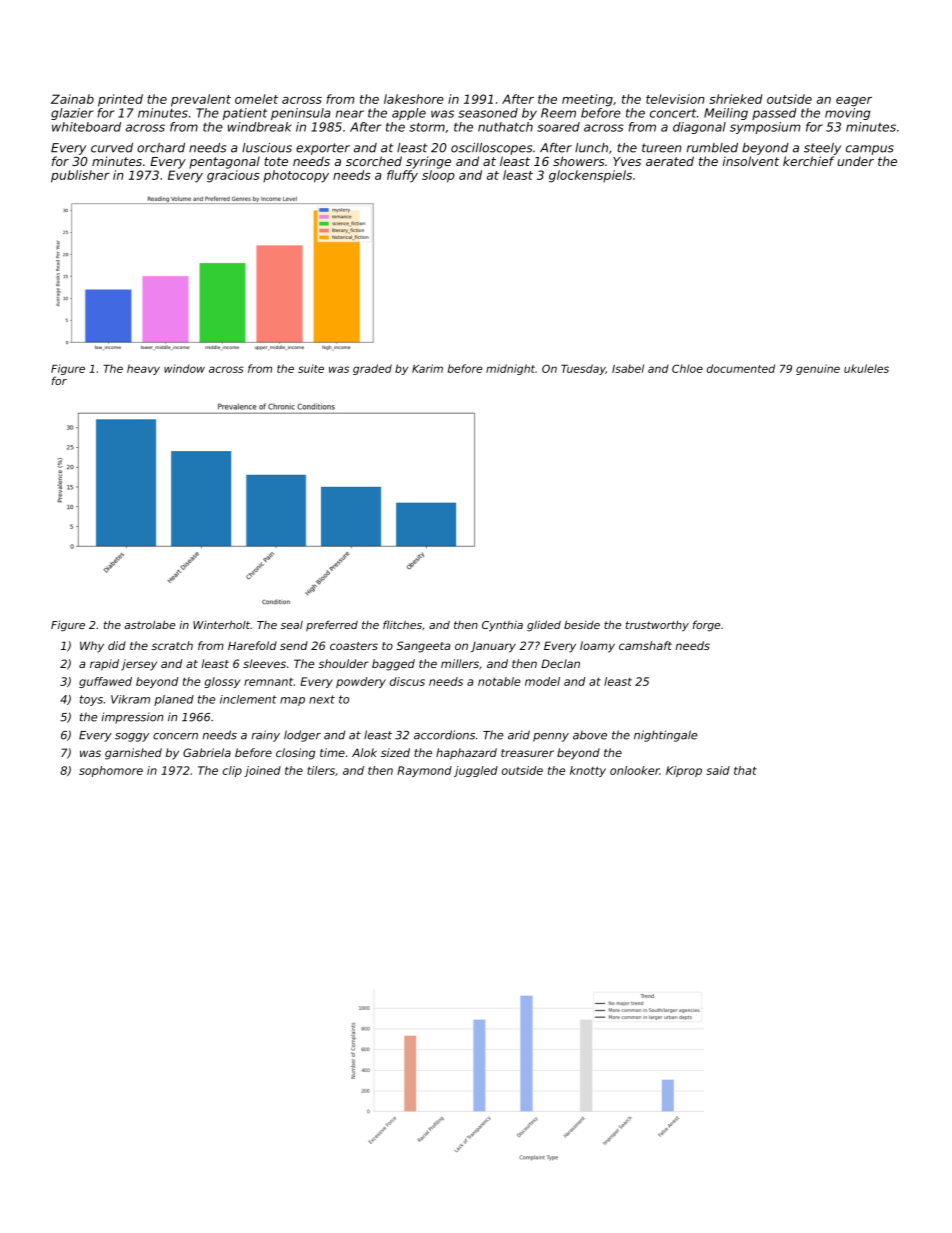 The height and width of the image is (1233, 952). What do you see at coordinates (854, 102) in the image?
I see `eager` at bounding box center [854, 102].
